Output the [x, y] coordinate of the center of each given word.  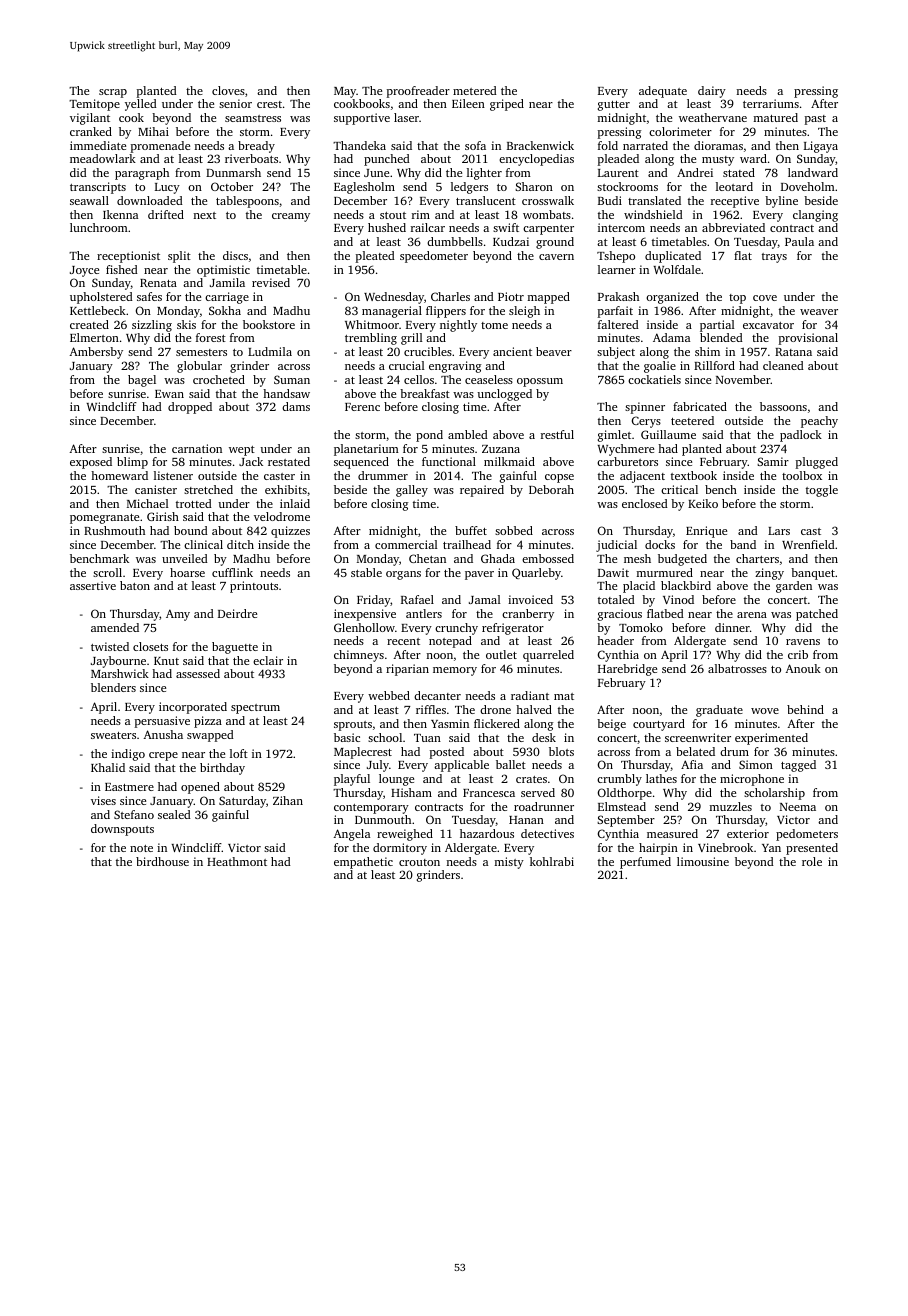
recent [403, 641]
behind [805, 709]
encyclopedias [536, 160]
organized [672, 298]
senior [235, 103]
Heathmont [237, 861]
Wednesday [394, 298]
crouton [419, 862]
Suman [292, 379]
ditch [240, 544]
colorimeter [680, 131]
